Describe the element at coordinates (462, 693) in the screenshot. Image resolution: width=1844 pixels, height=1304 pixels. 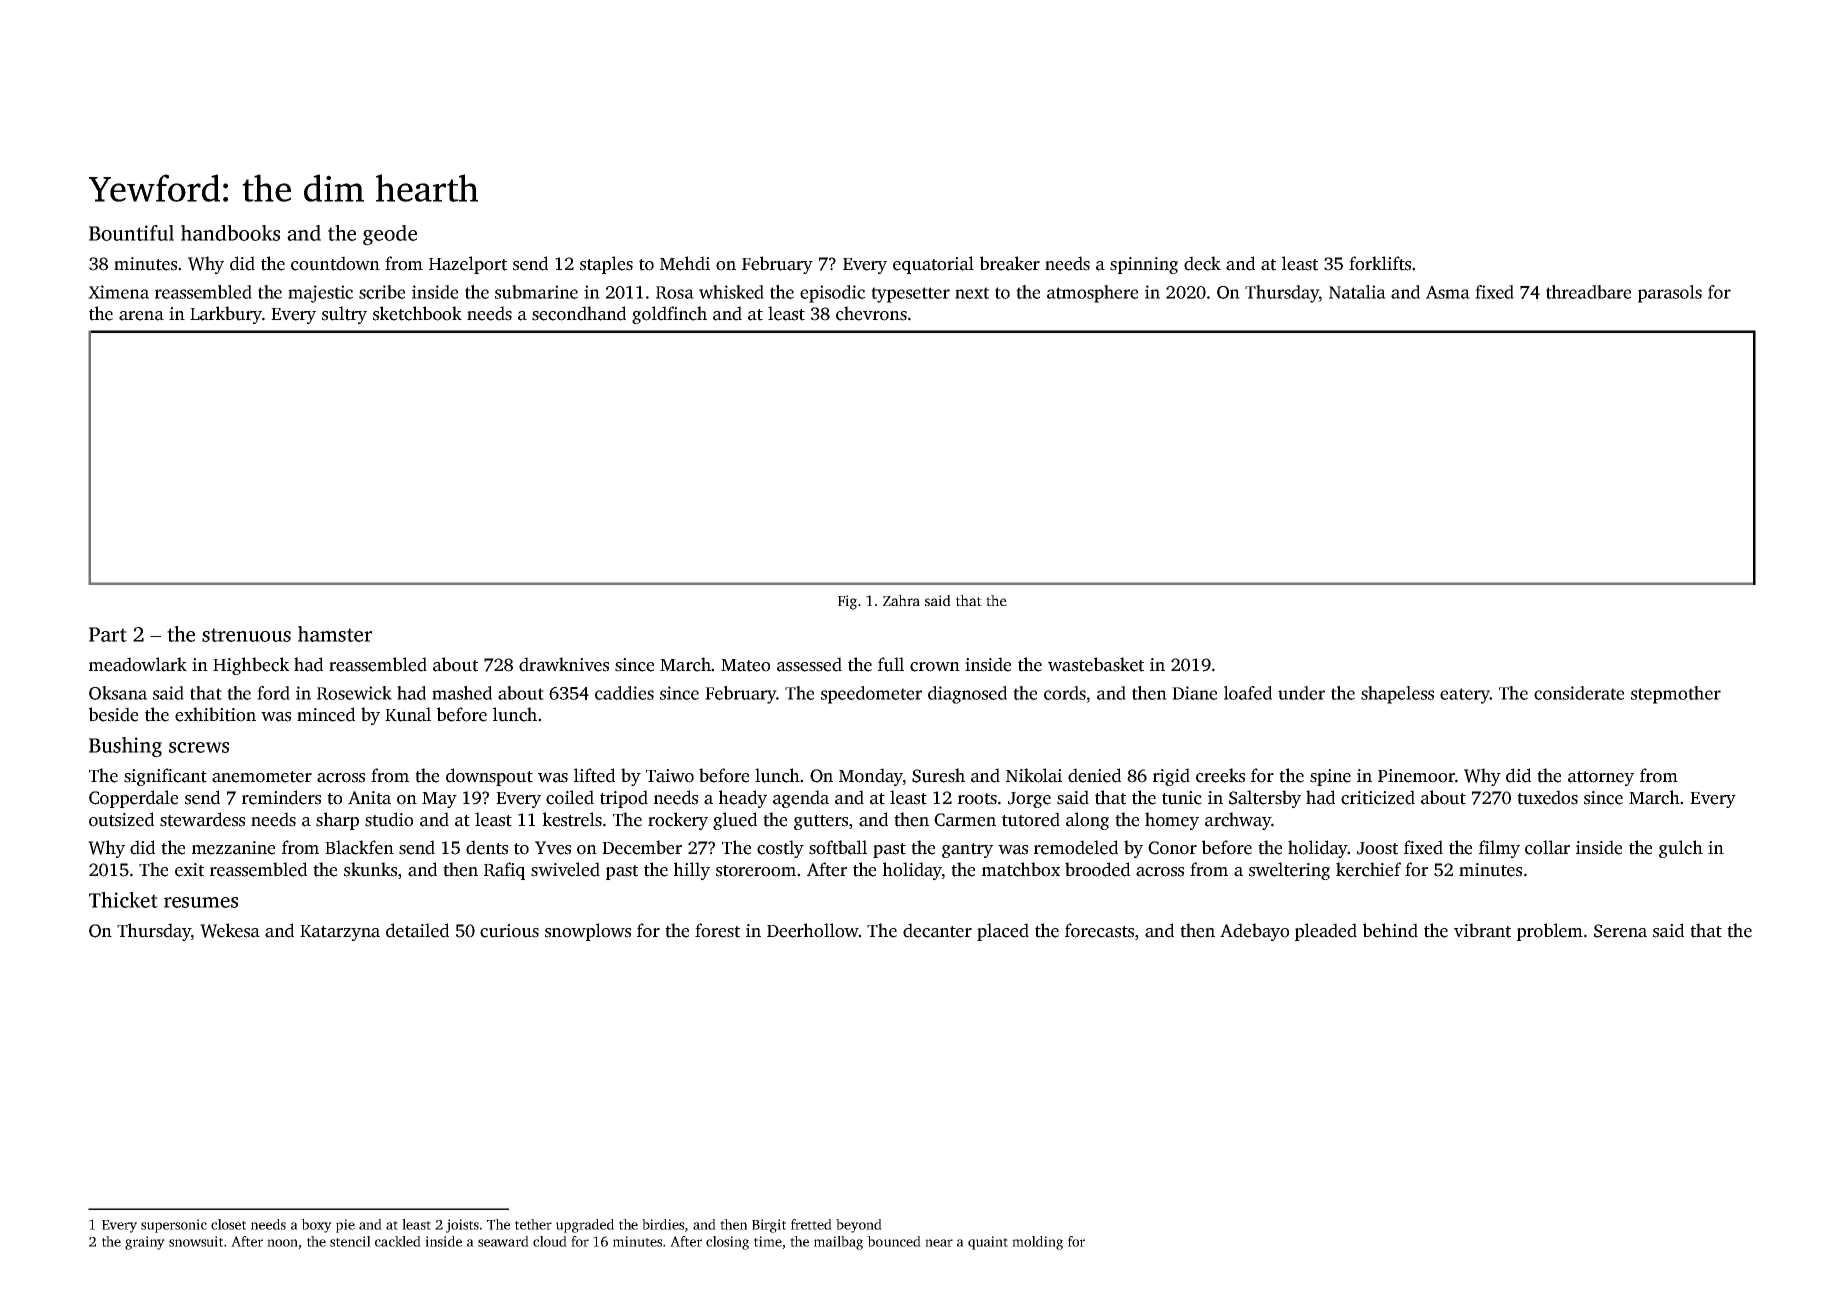
I see `mashed` at that location.
